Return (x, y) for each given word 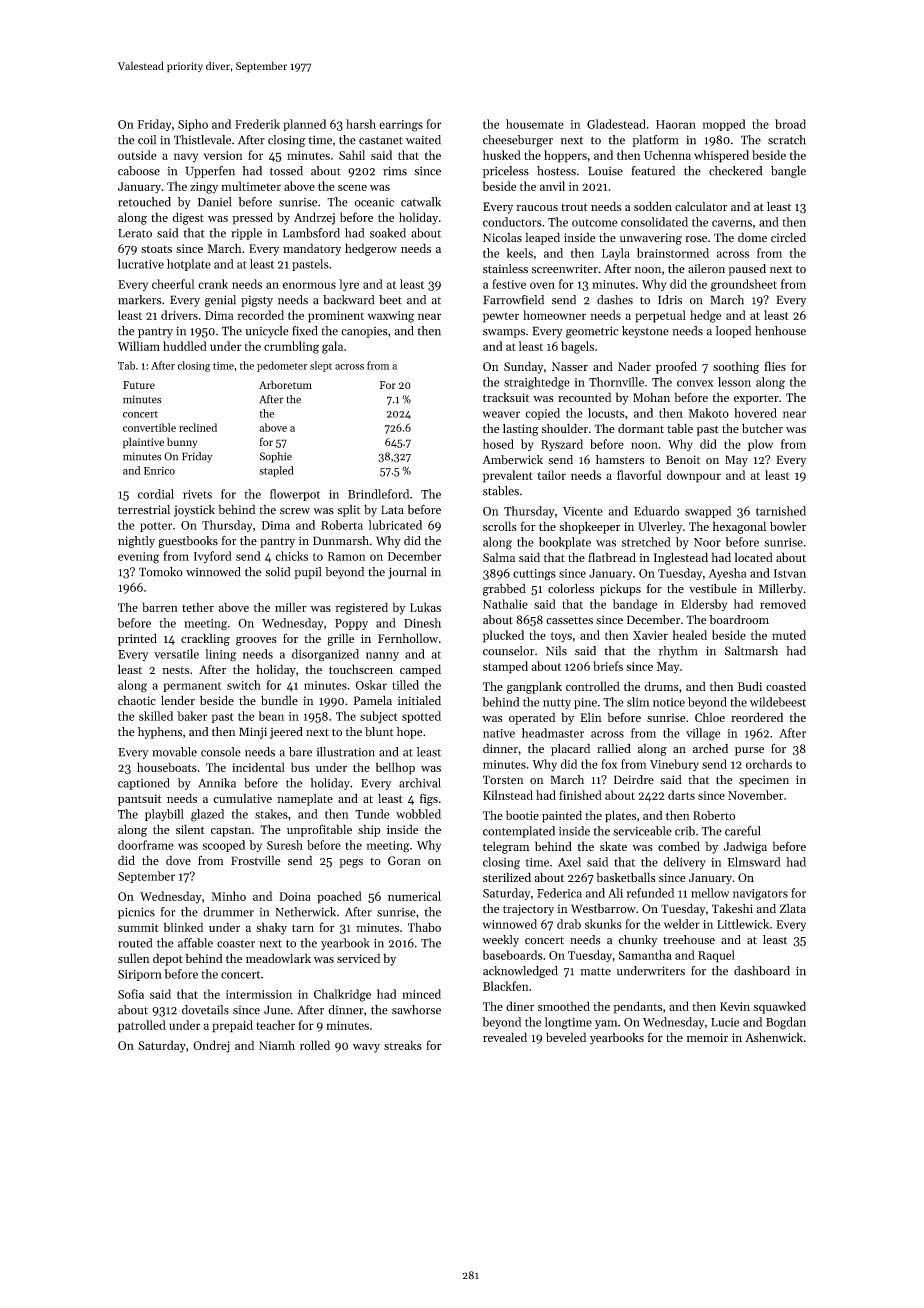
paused (747, 270)
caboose (139, 171)
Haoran (676, 124)
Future (139, 385)
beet (390, 300)
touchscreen (361, 669)
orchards (769, 764)
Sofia (131, 994)
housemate (535, 124)
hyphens (160, 733)
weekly (500, 941)
